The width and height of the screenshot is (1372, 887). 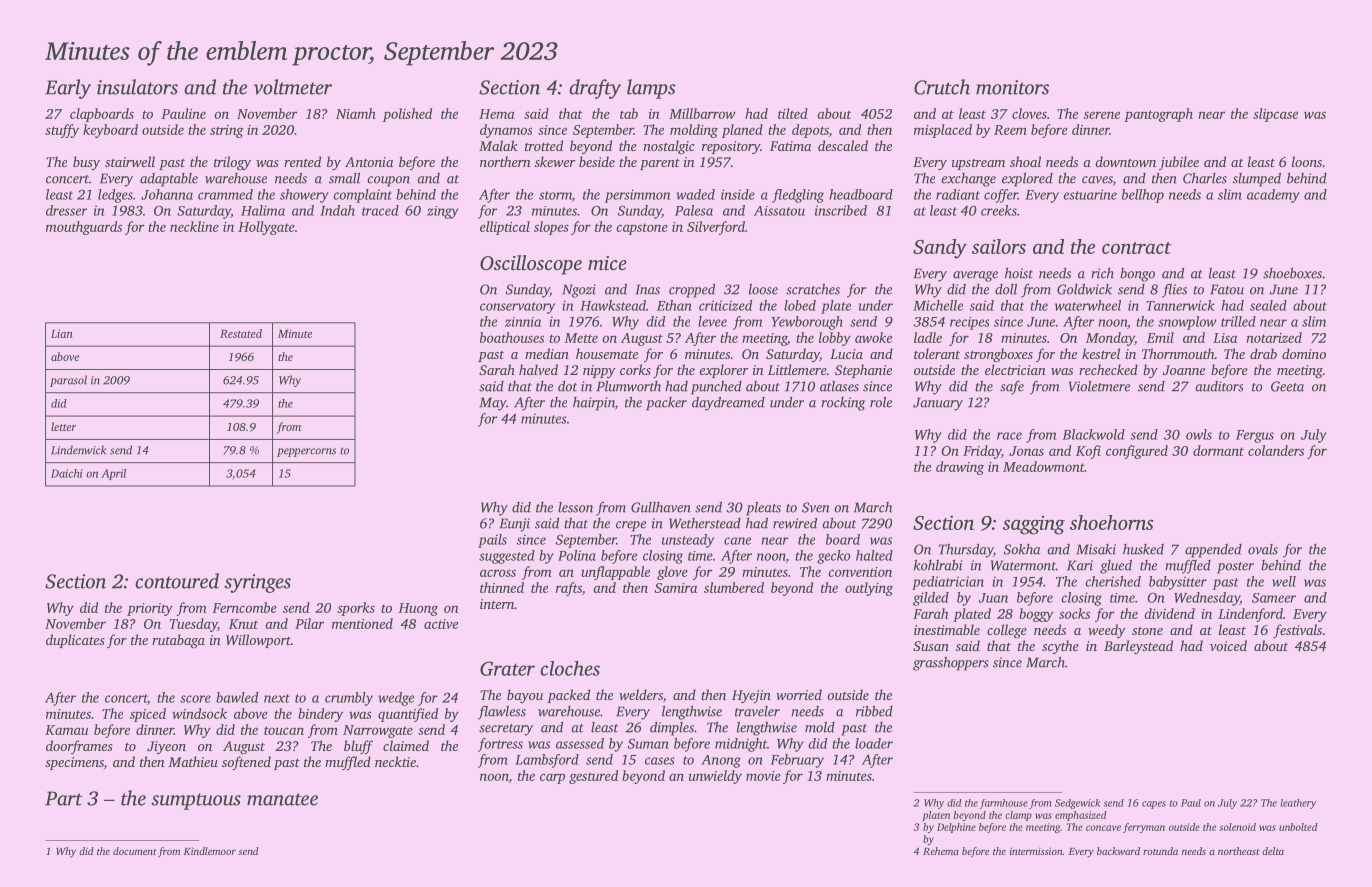 What do you see at coordinates (210, 851) in the screenshot?
I see `Kindlemoor` at bounding box center [210, 851].
